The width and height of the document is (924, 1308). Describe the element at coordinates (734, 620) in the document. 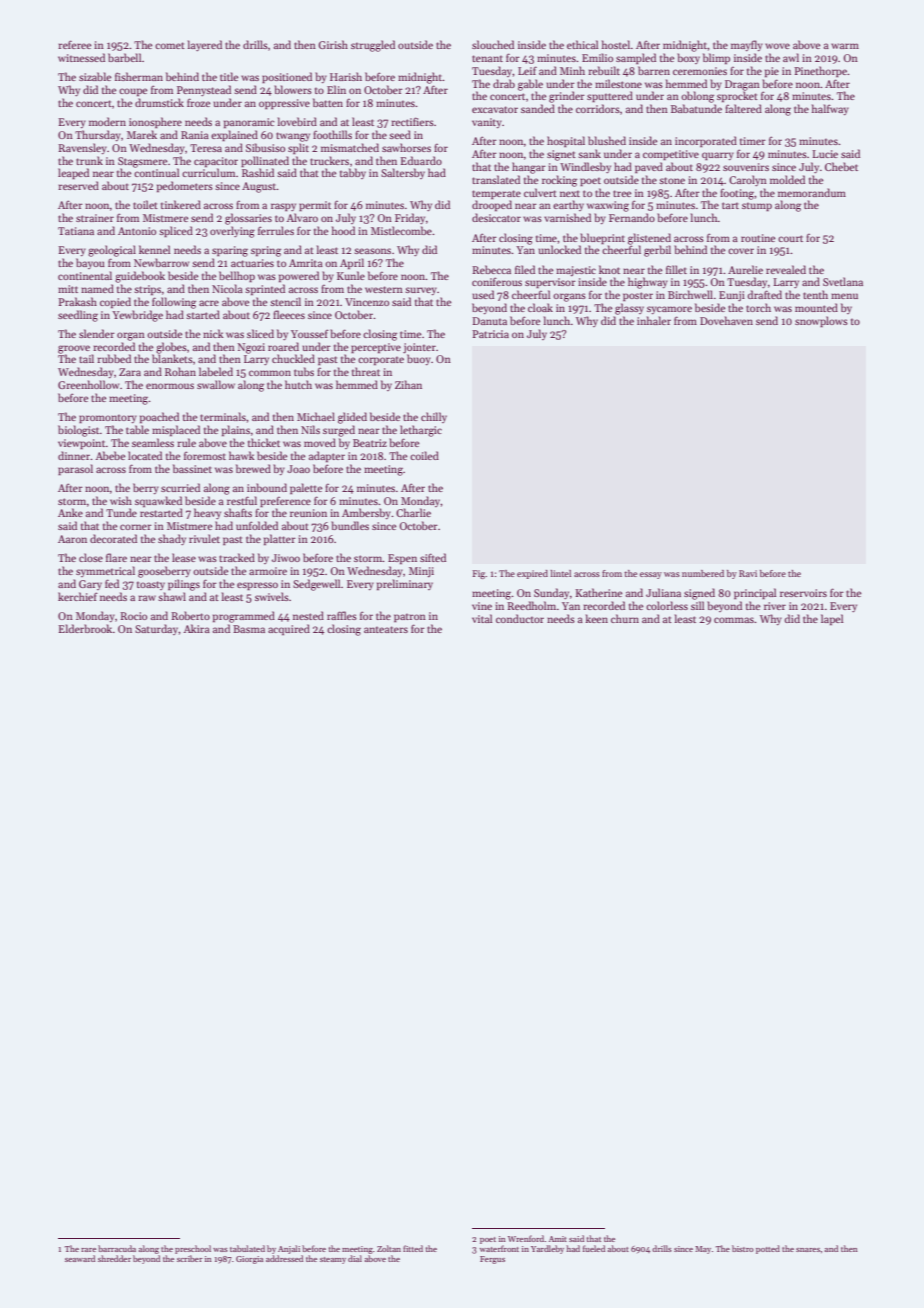

I see `commas` at that location.
